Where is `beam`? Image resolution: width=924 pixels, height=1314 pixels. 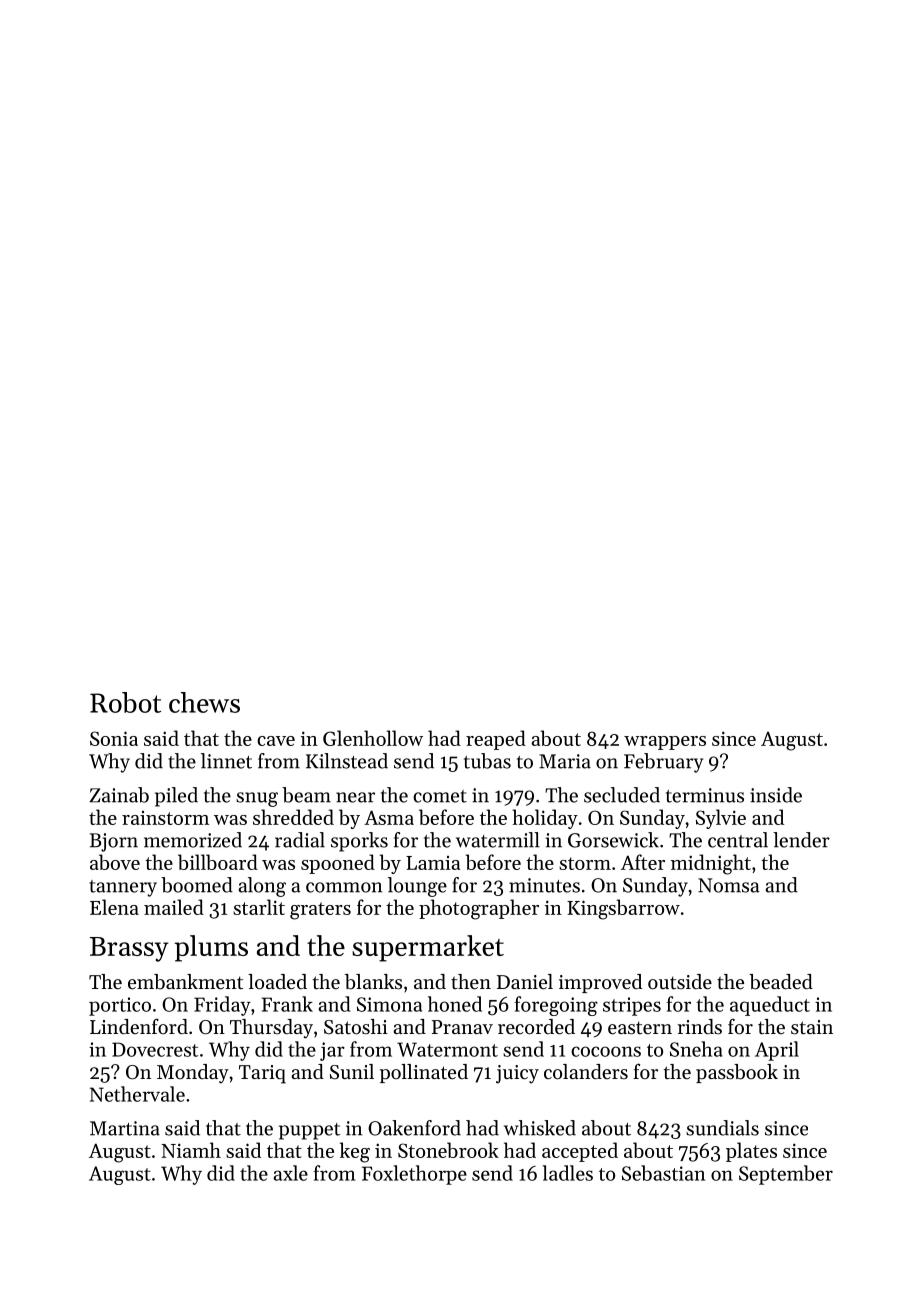 beam is located at coordinates (306, 795).
